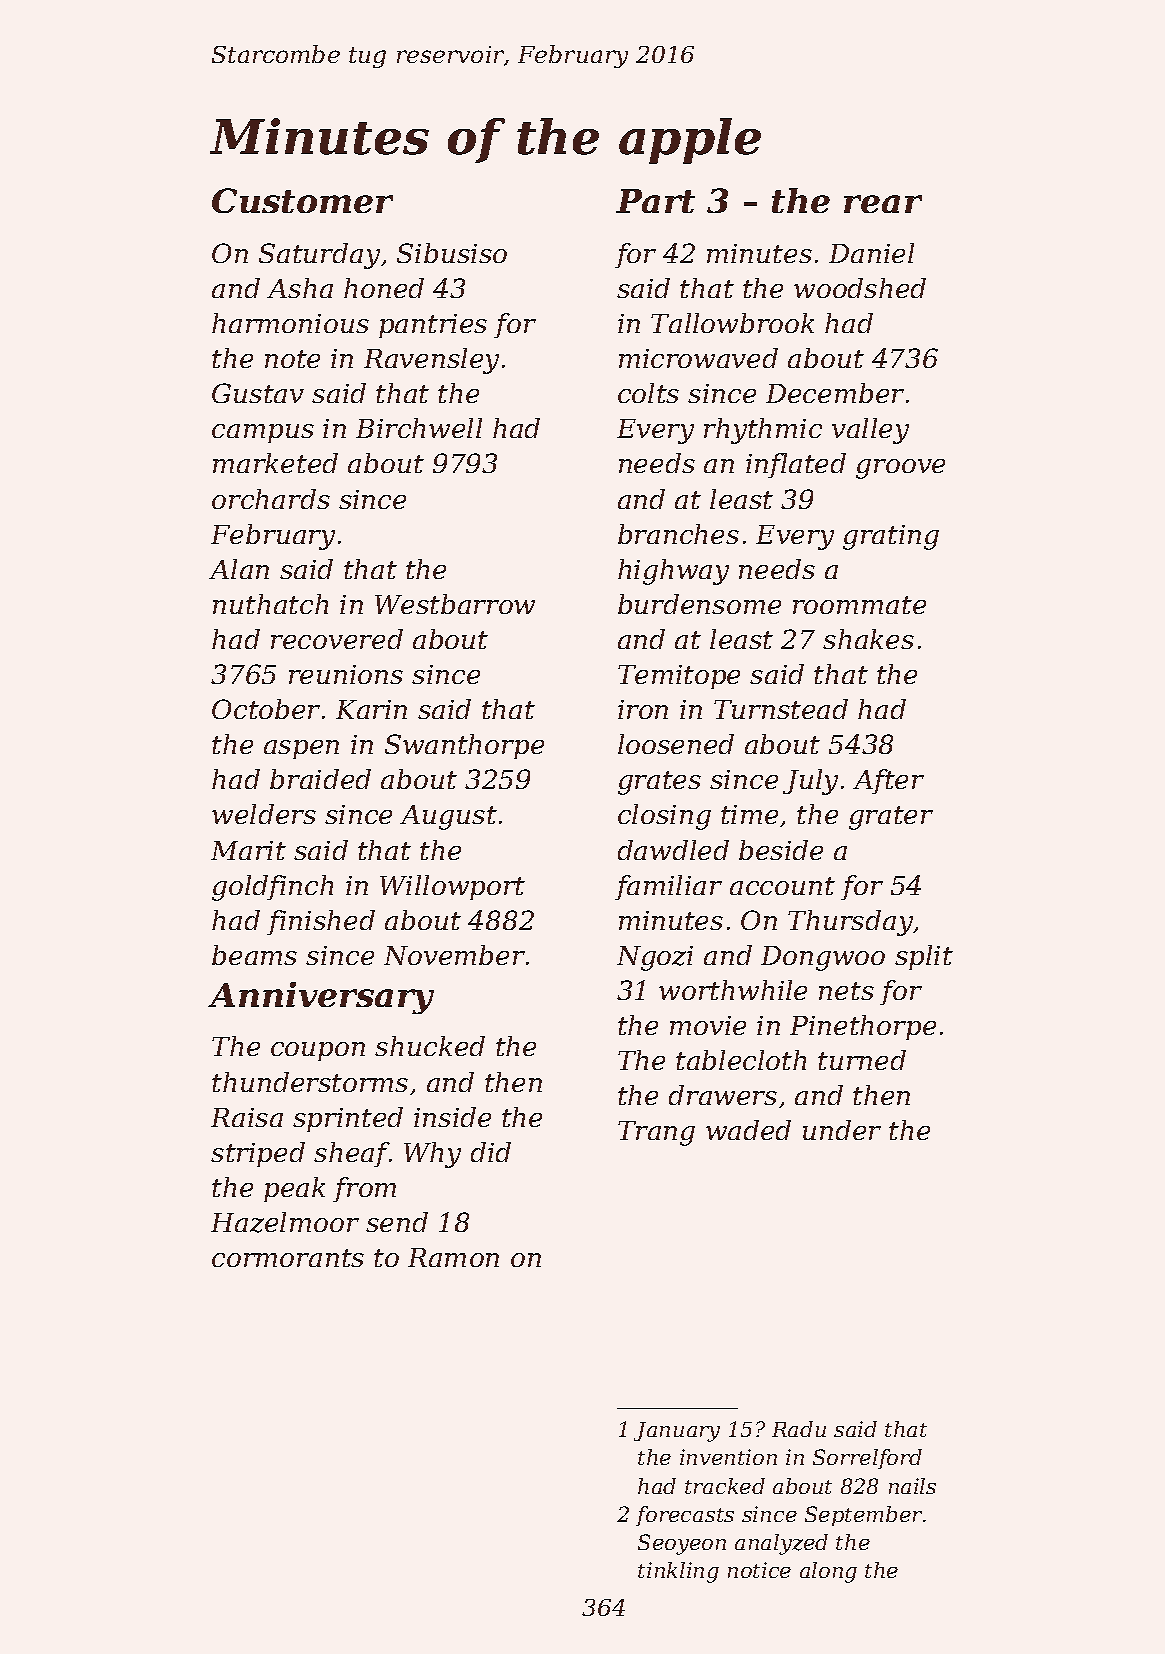 The width and height of the page is (1165, 1654). What do you see at coordinates (678, 1572) in the page?
I see `tinkling` at bounding box center [678, 1572].
